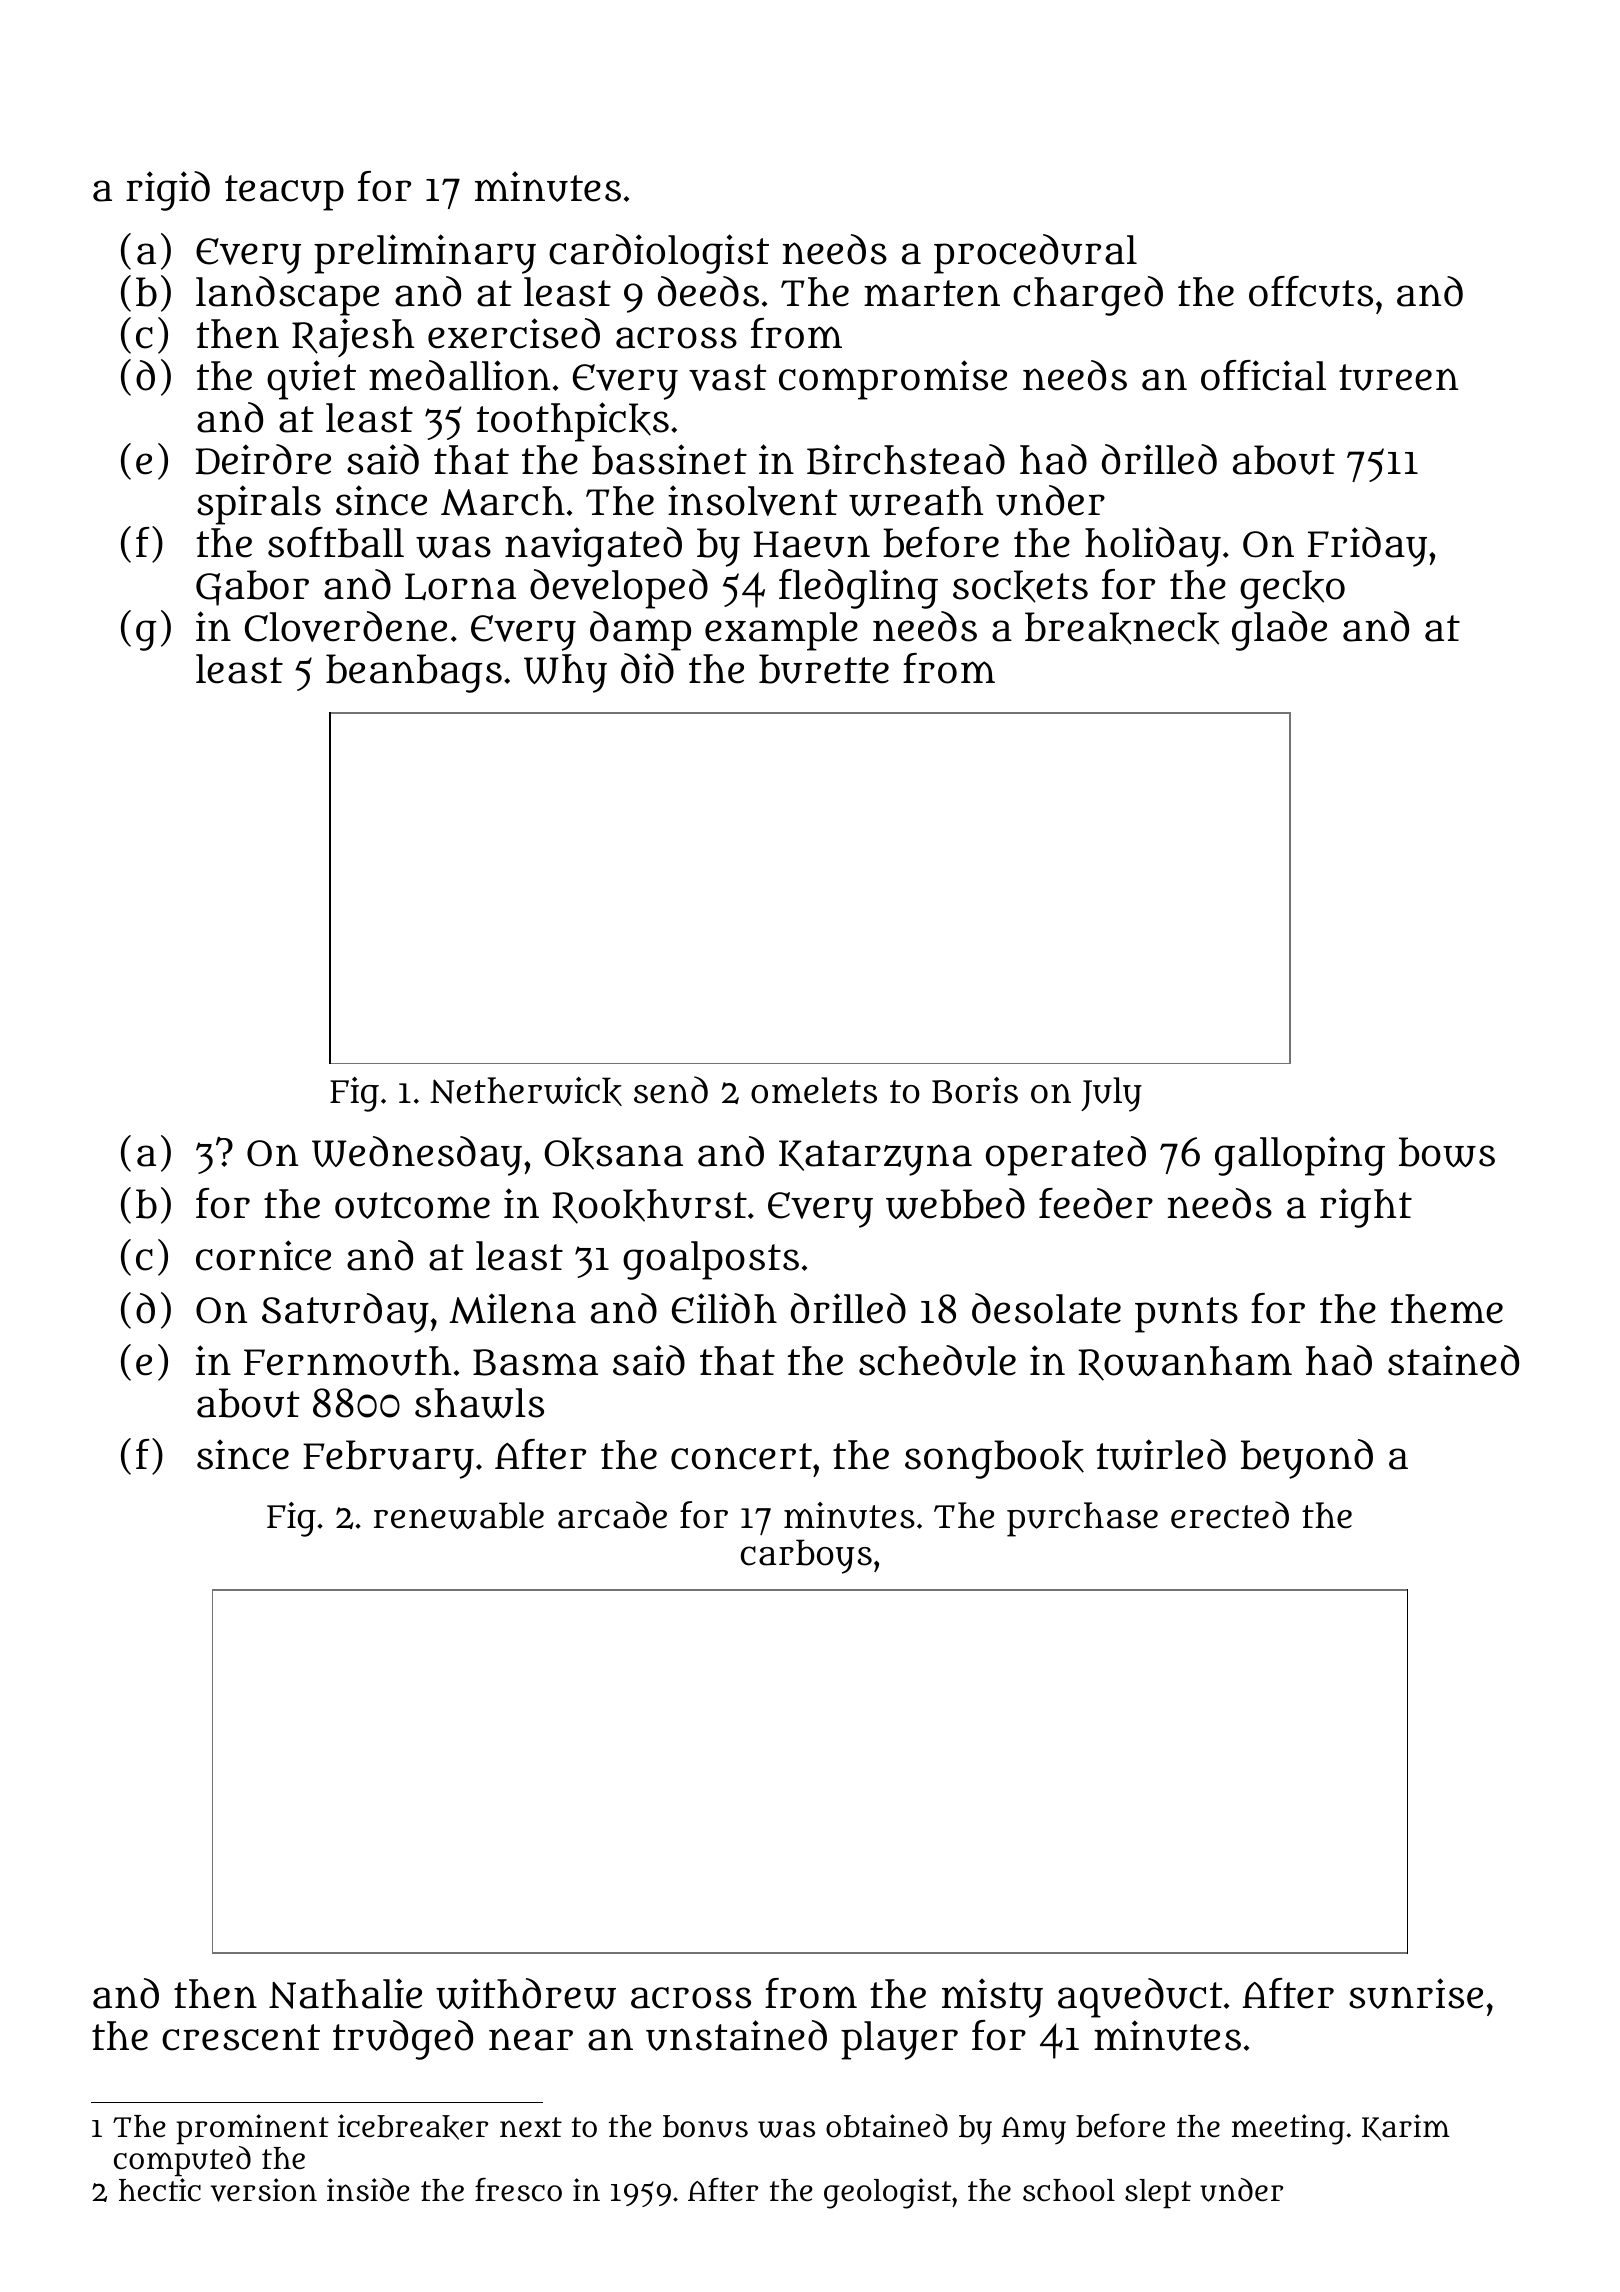 This document has height=2292, width=1620. What do you see at coordinates (1447, 1152) in the document?
I see `bows` at bounding box center [1447, 1152].
